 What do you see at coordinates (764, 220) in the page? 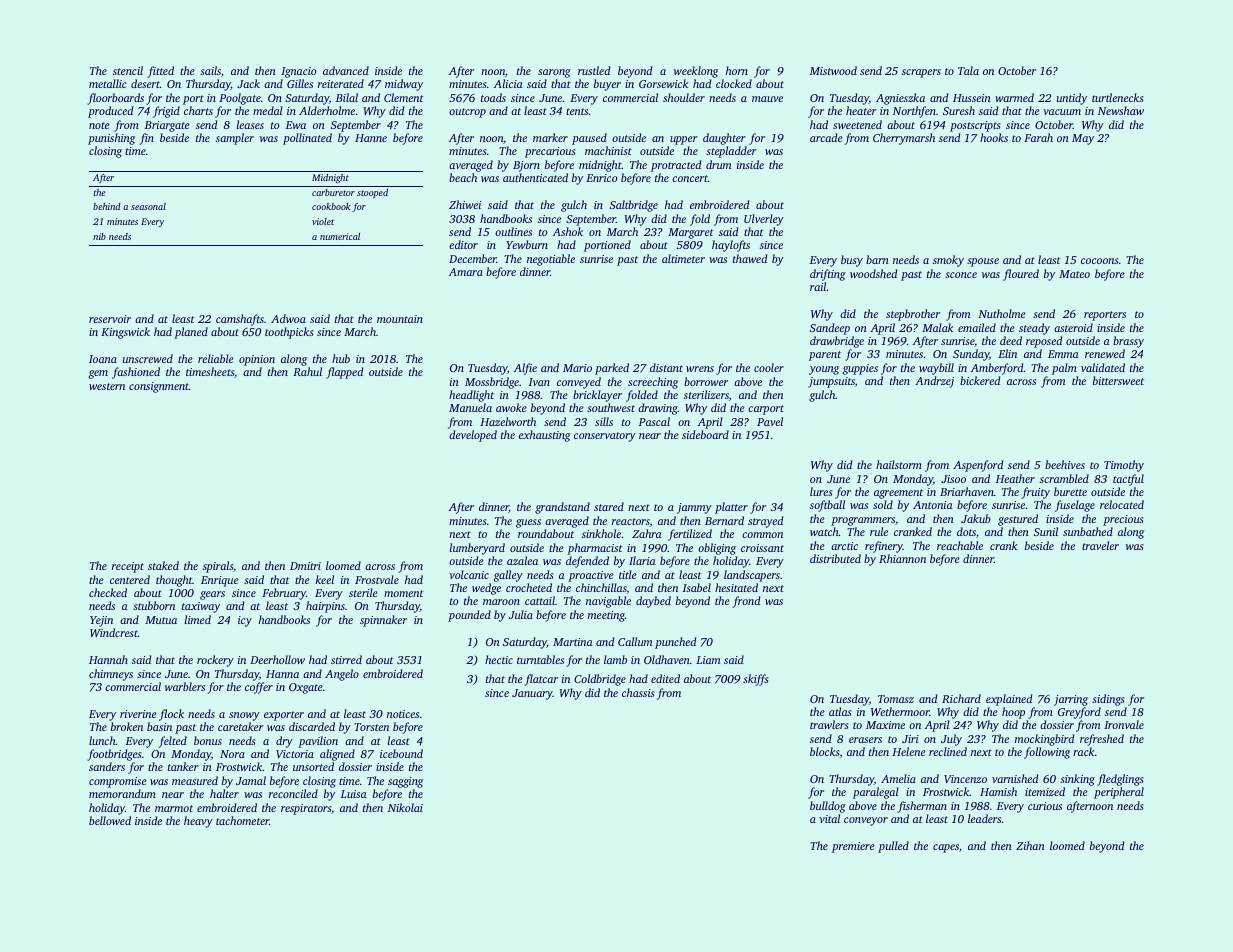
I see `Ulverley` at bounding box center [764, 220].
